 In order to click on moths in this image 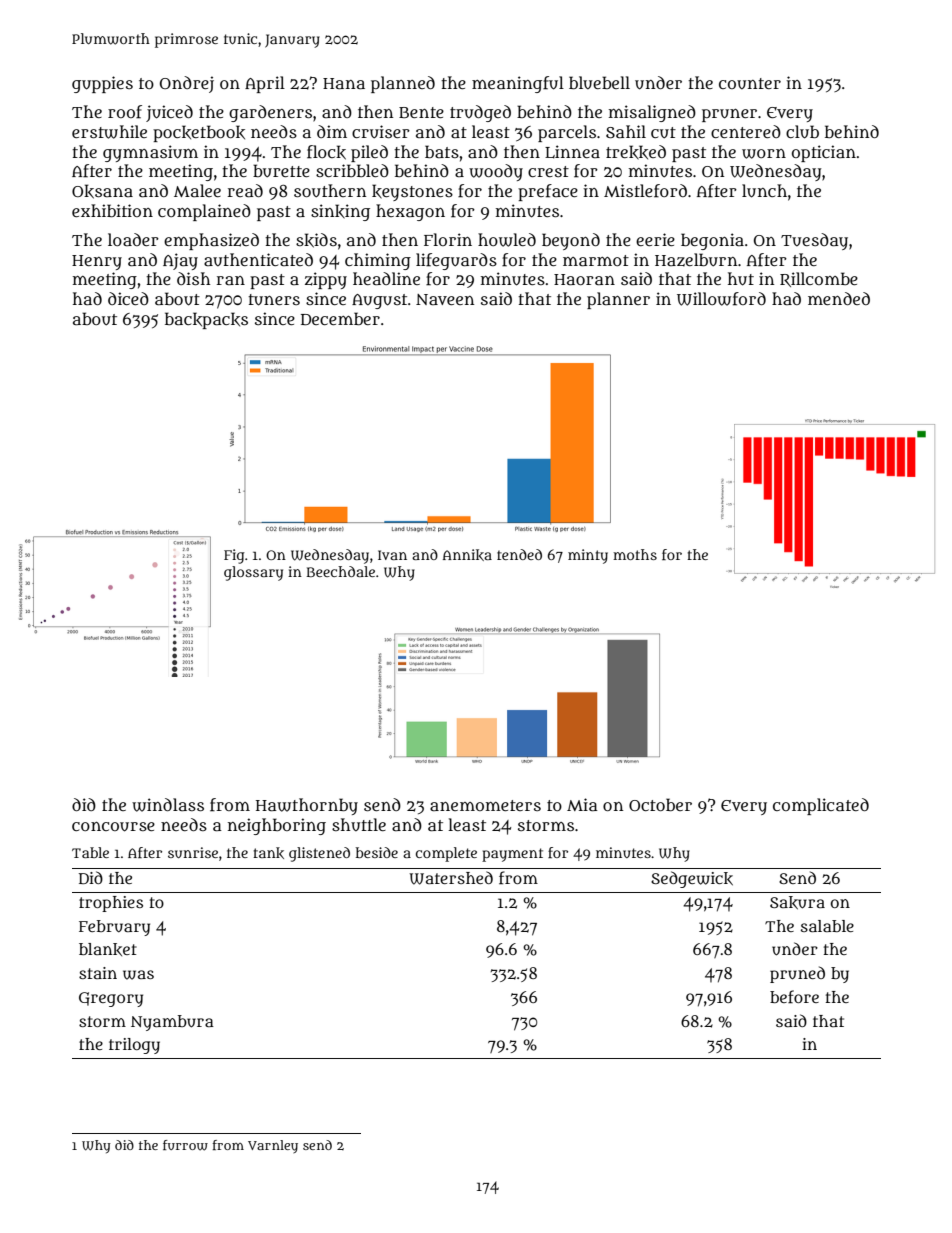, I will do `click(635, 554)`.
